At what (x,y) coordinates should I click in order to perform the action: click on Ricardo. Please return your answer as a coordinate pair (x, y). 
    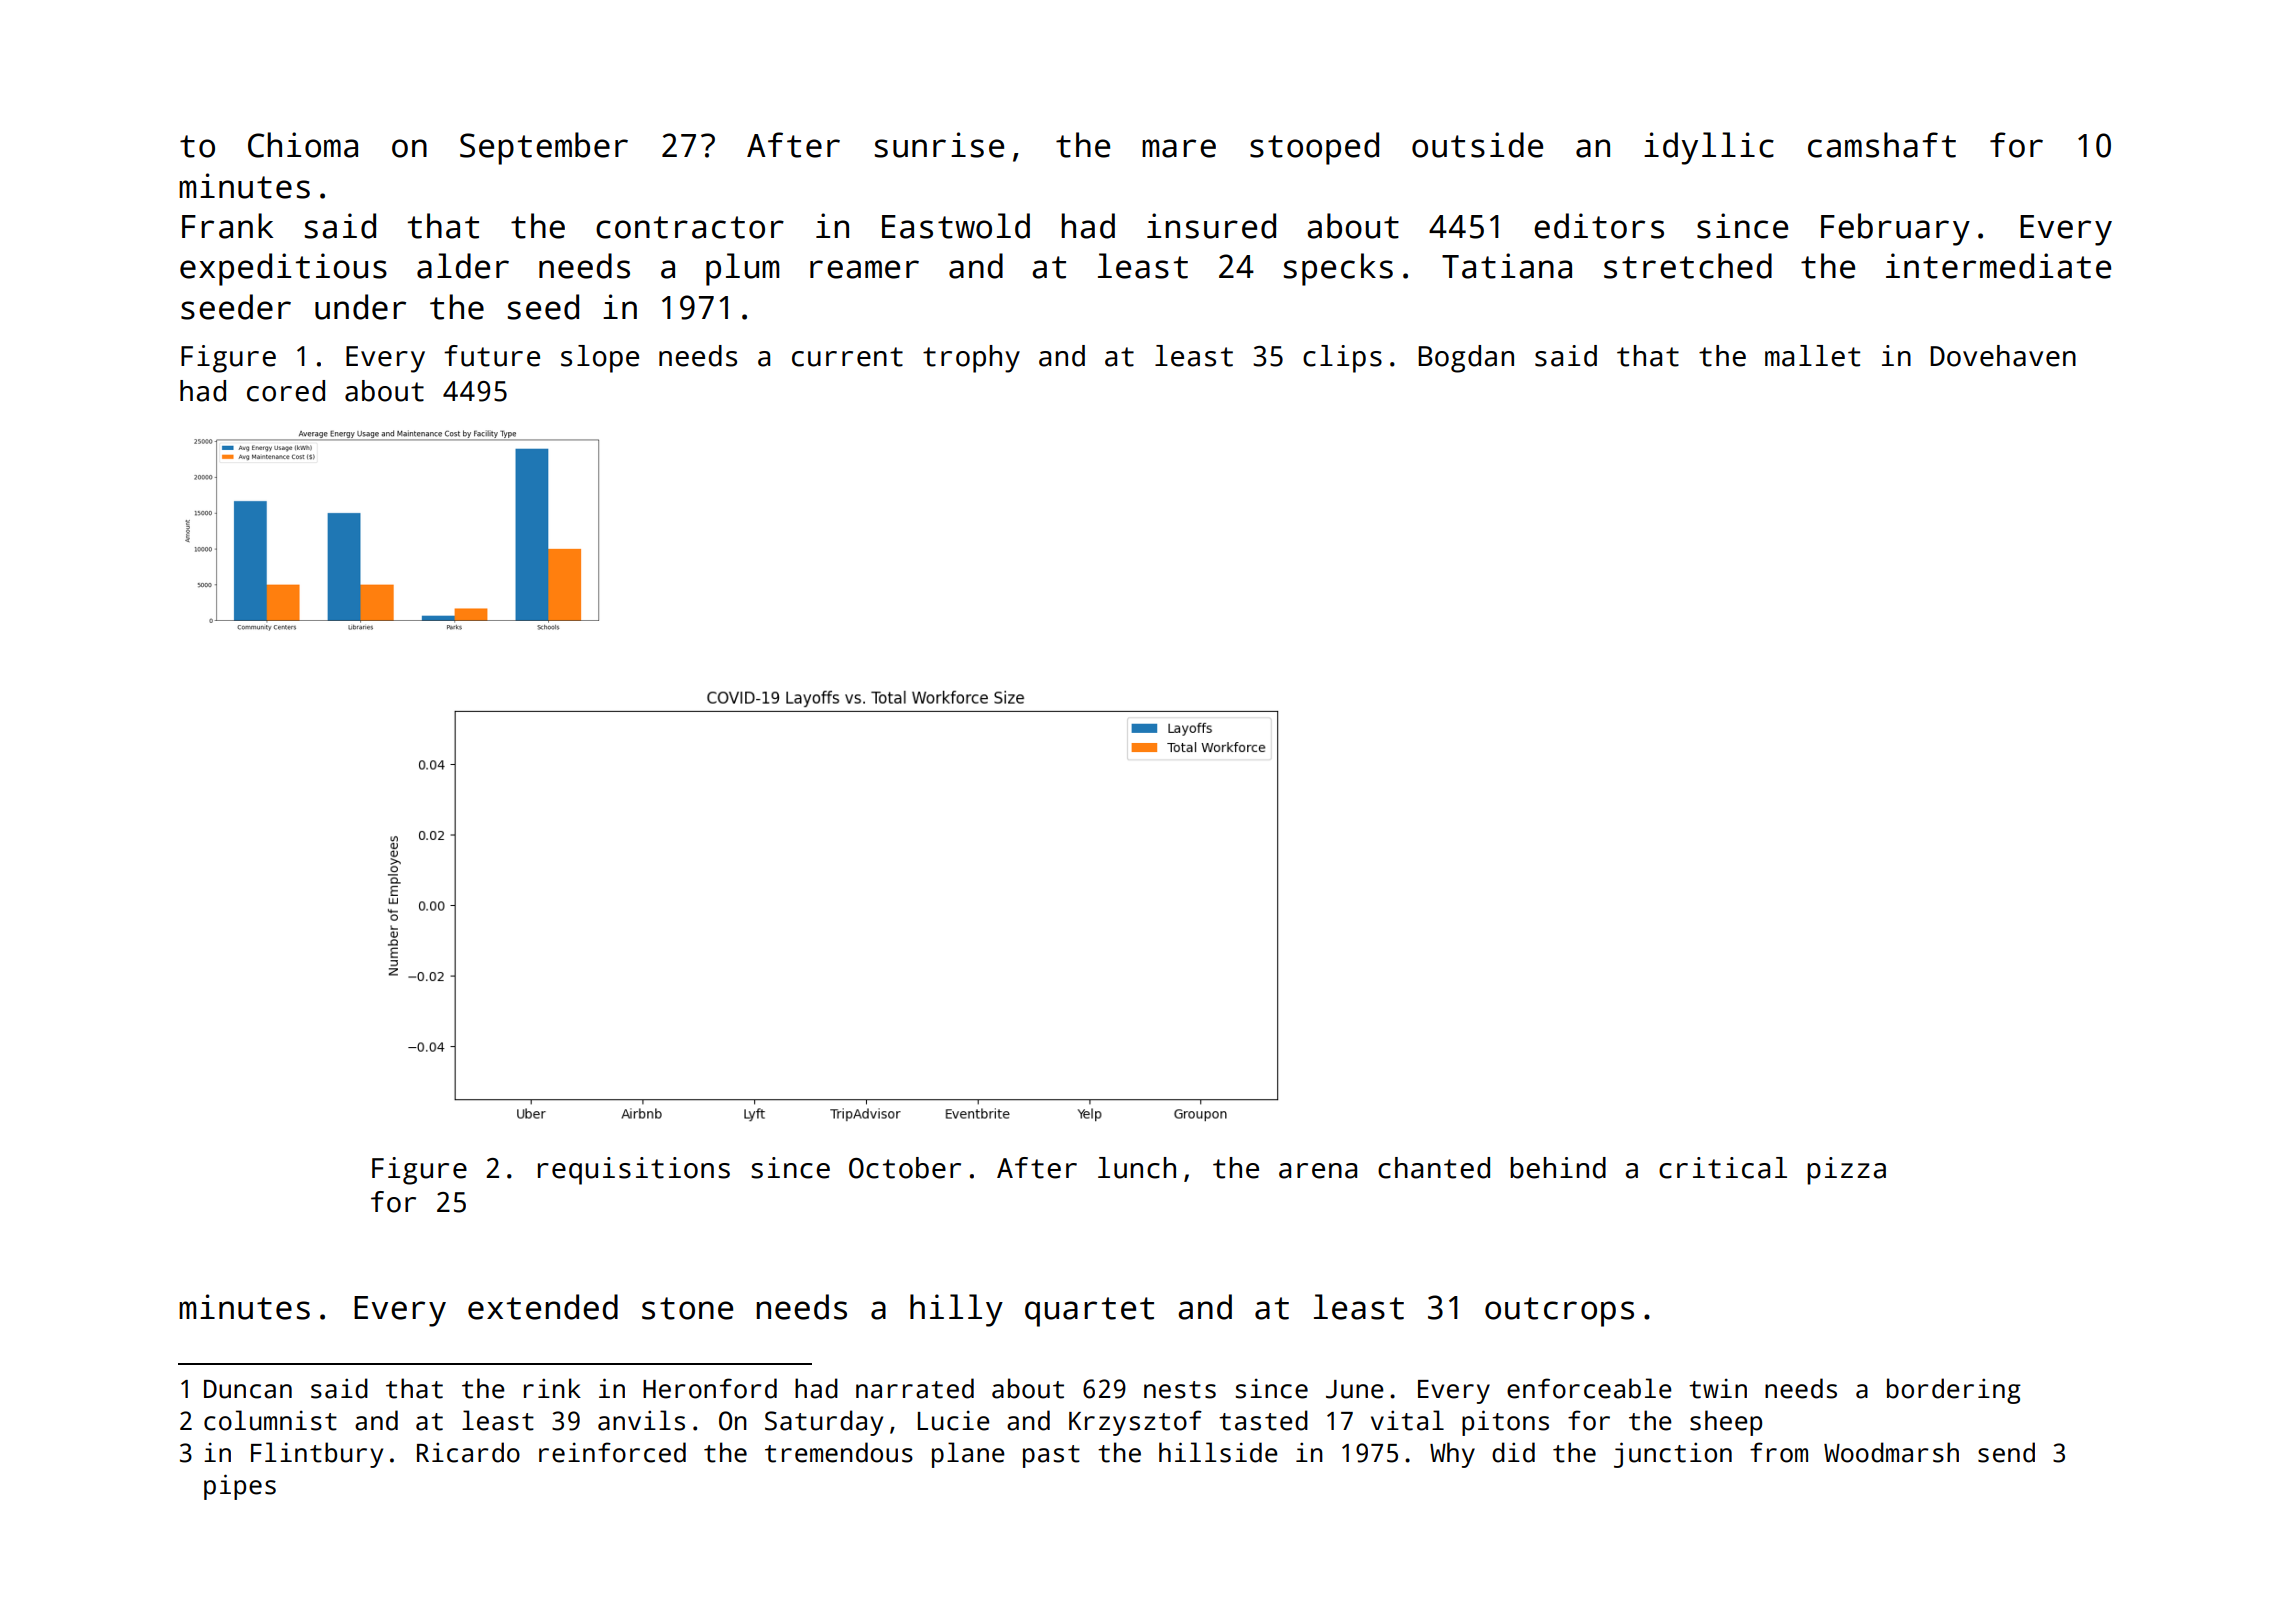
    Looking at the image, I should click on (468, 1452).
